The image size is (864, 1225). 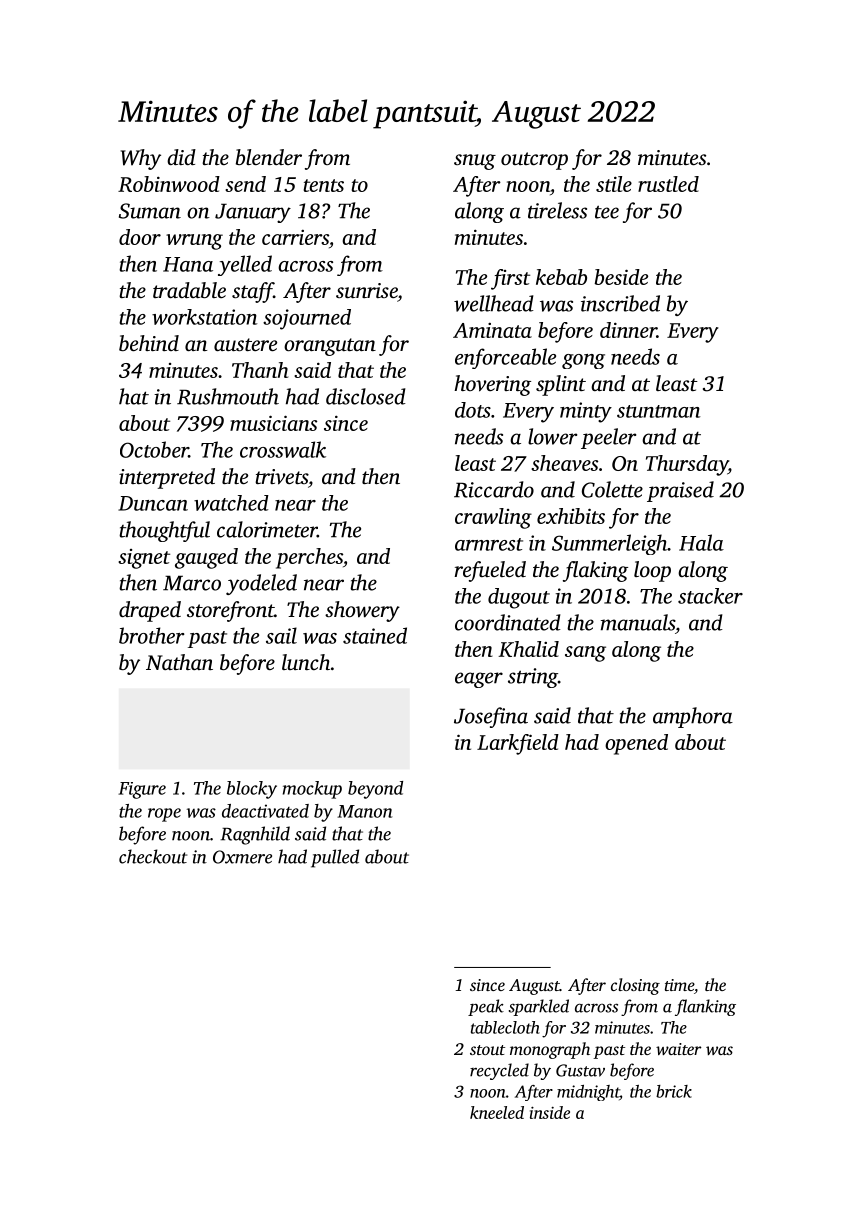 What do you see at coordinates (693, 717) in the page?
I see `amphora` at bounding box center [693, 717].
